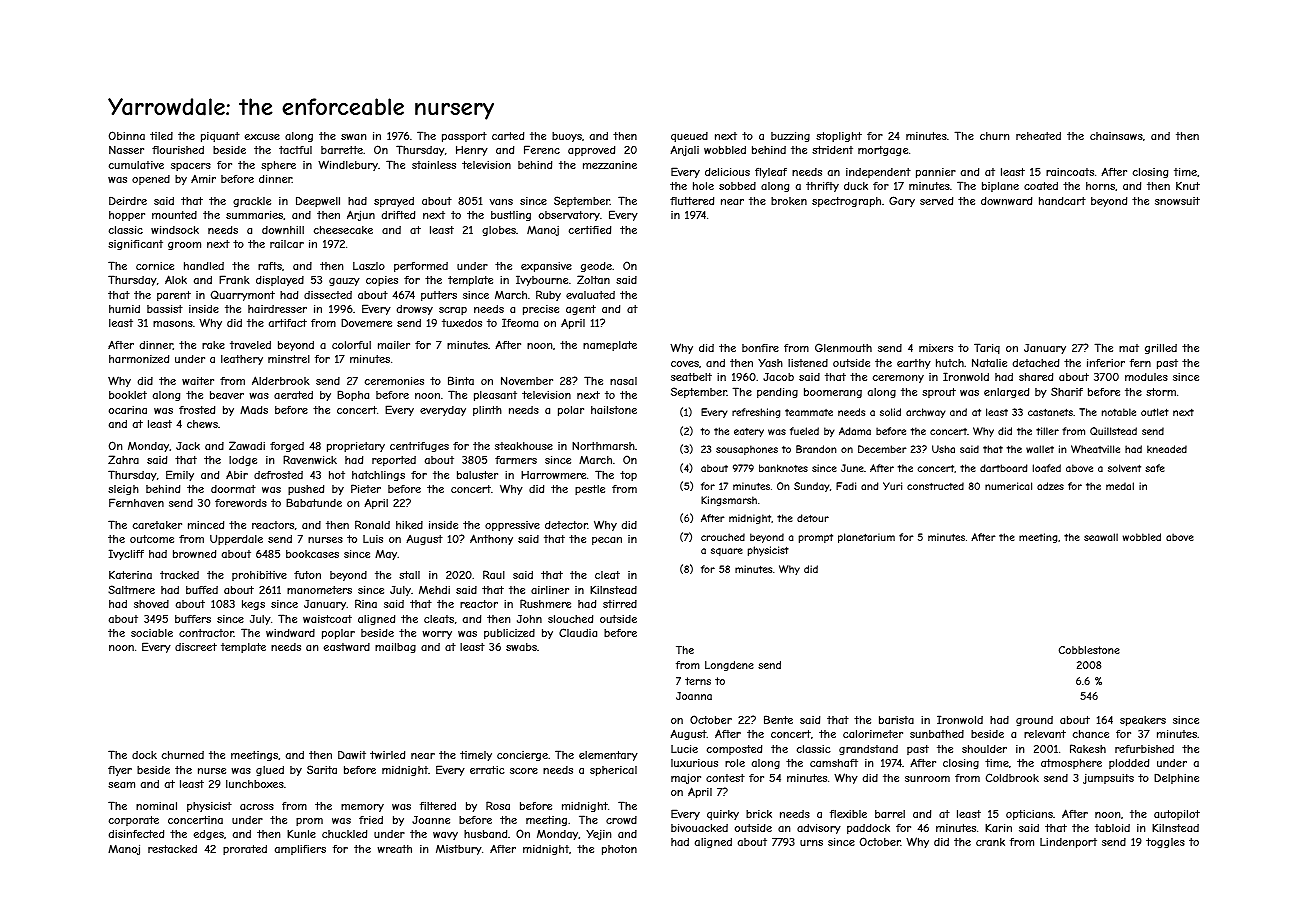 The image size is (1308, 924). I want to click on proprietary, so click(356, 447).
